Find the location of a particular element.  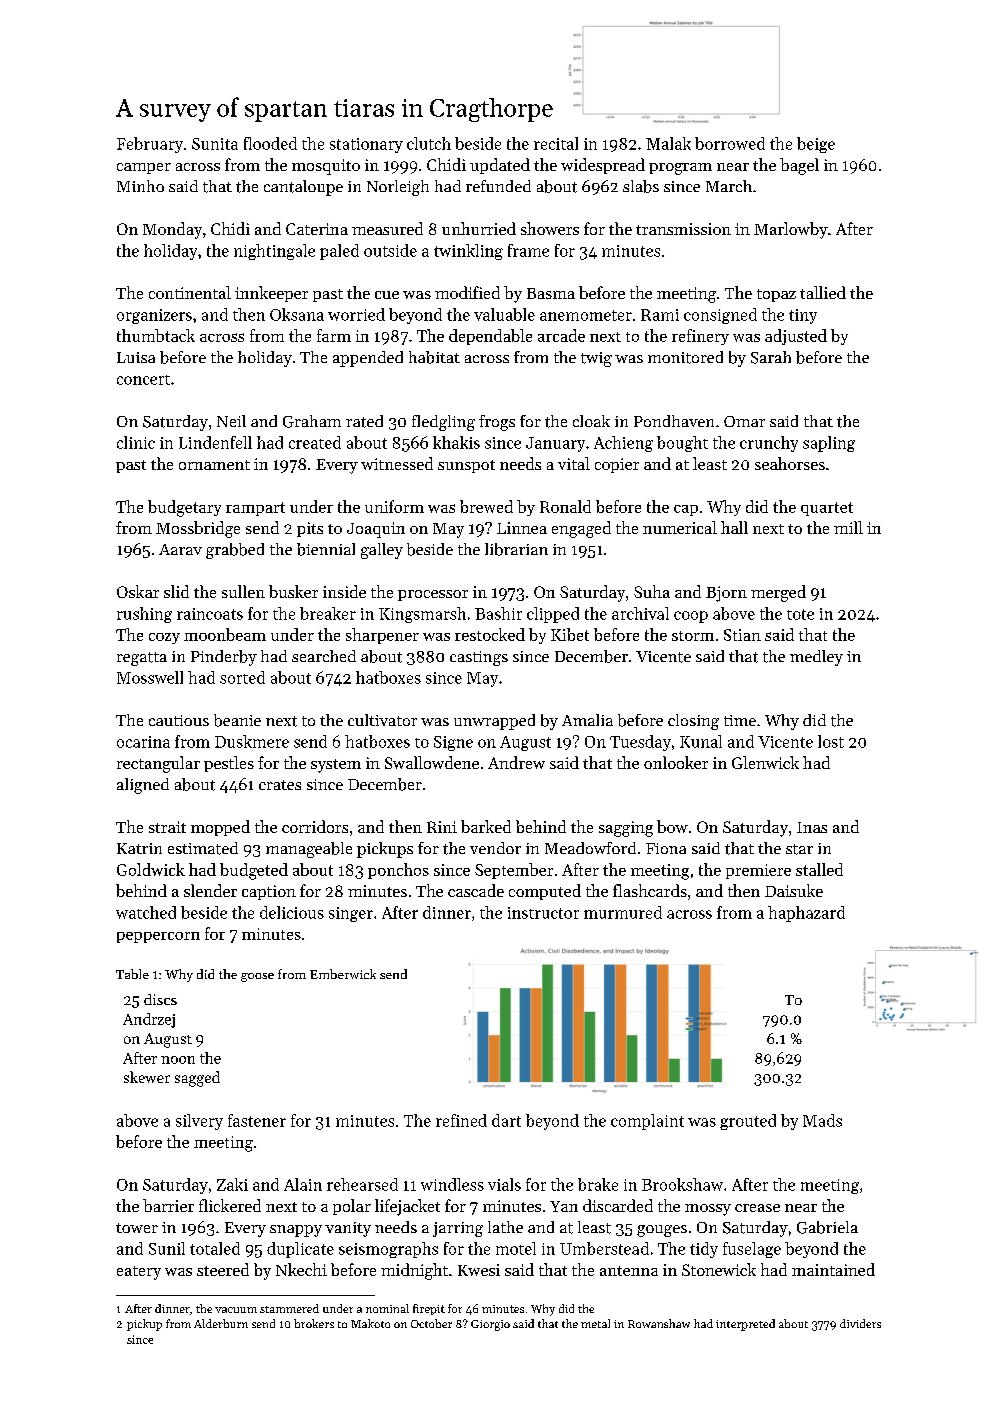

beige is located at coordinates (816, 145).
